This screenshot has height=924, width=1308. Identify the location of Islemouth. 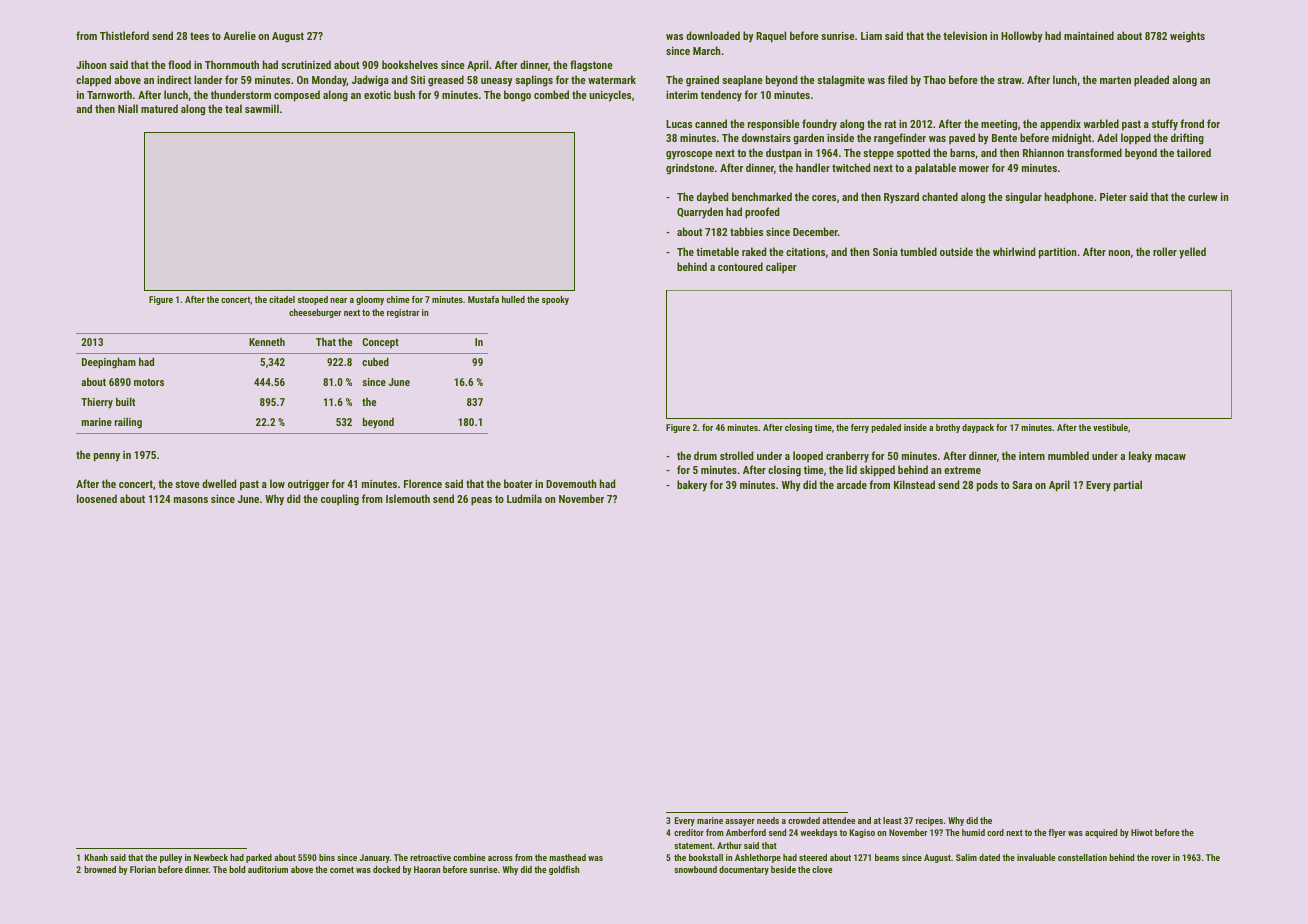
(408, 498).
